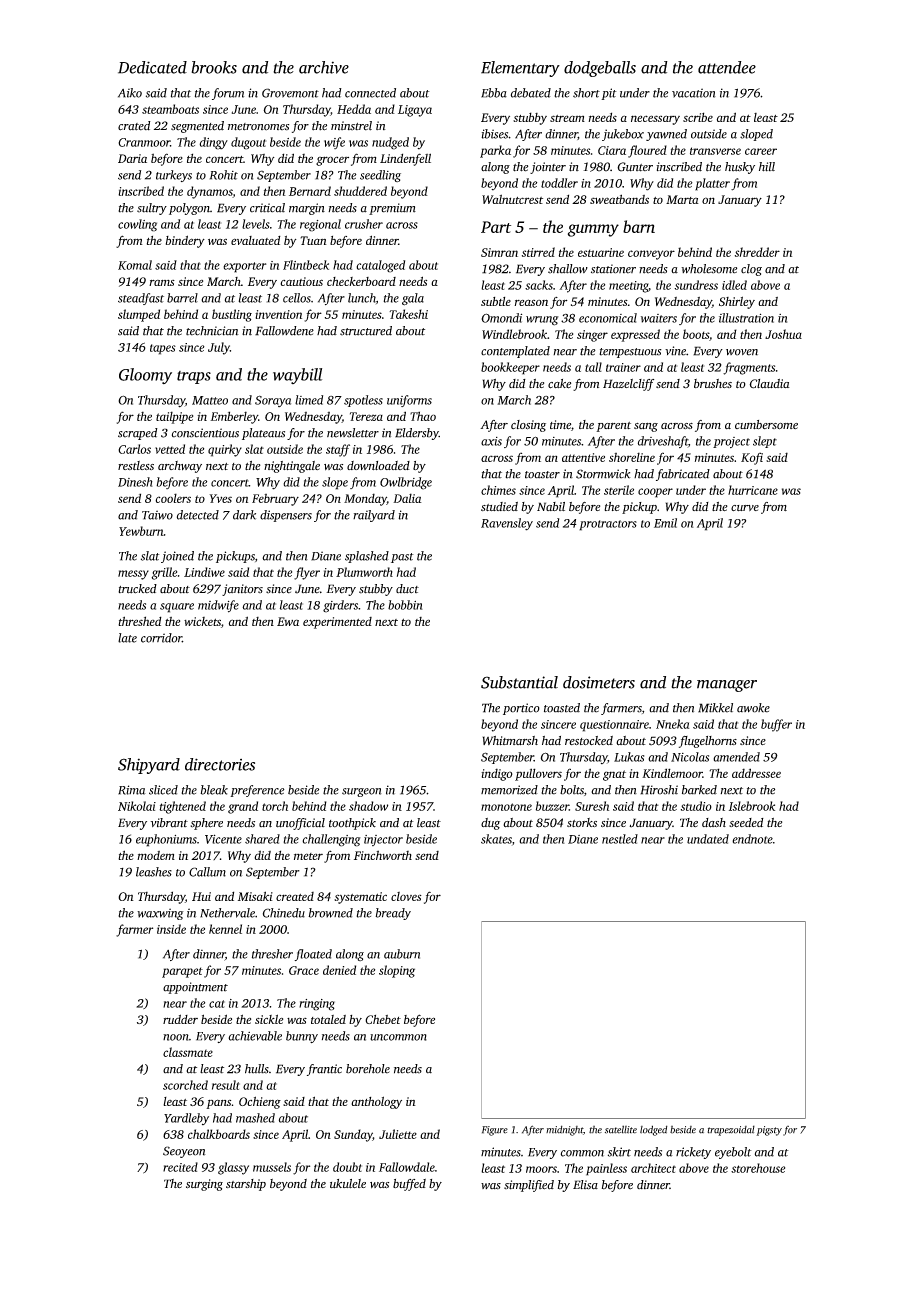 The width and height of the screenshot is (924, 1308). Describe the element at coordinates (520, 69) in the screenshot. I see `Elementary` at that location.
